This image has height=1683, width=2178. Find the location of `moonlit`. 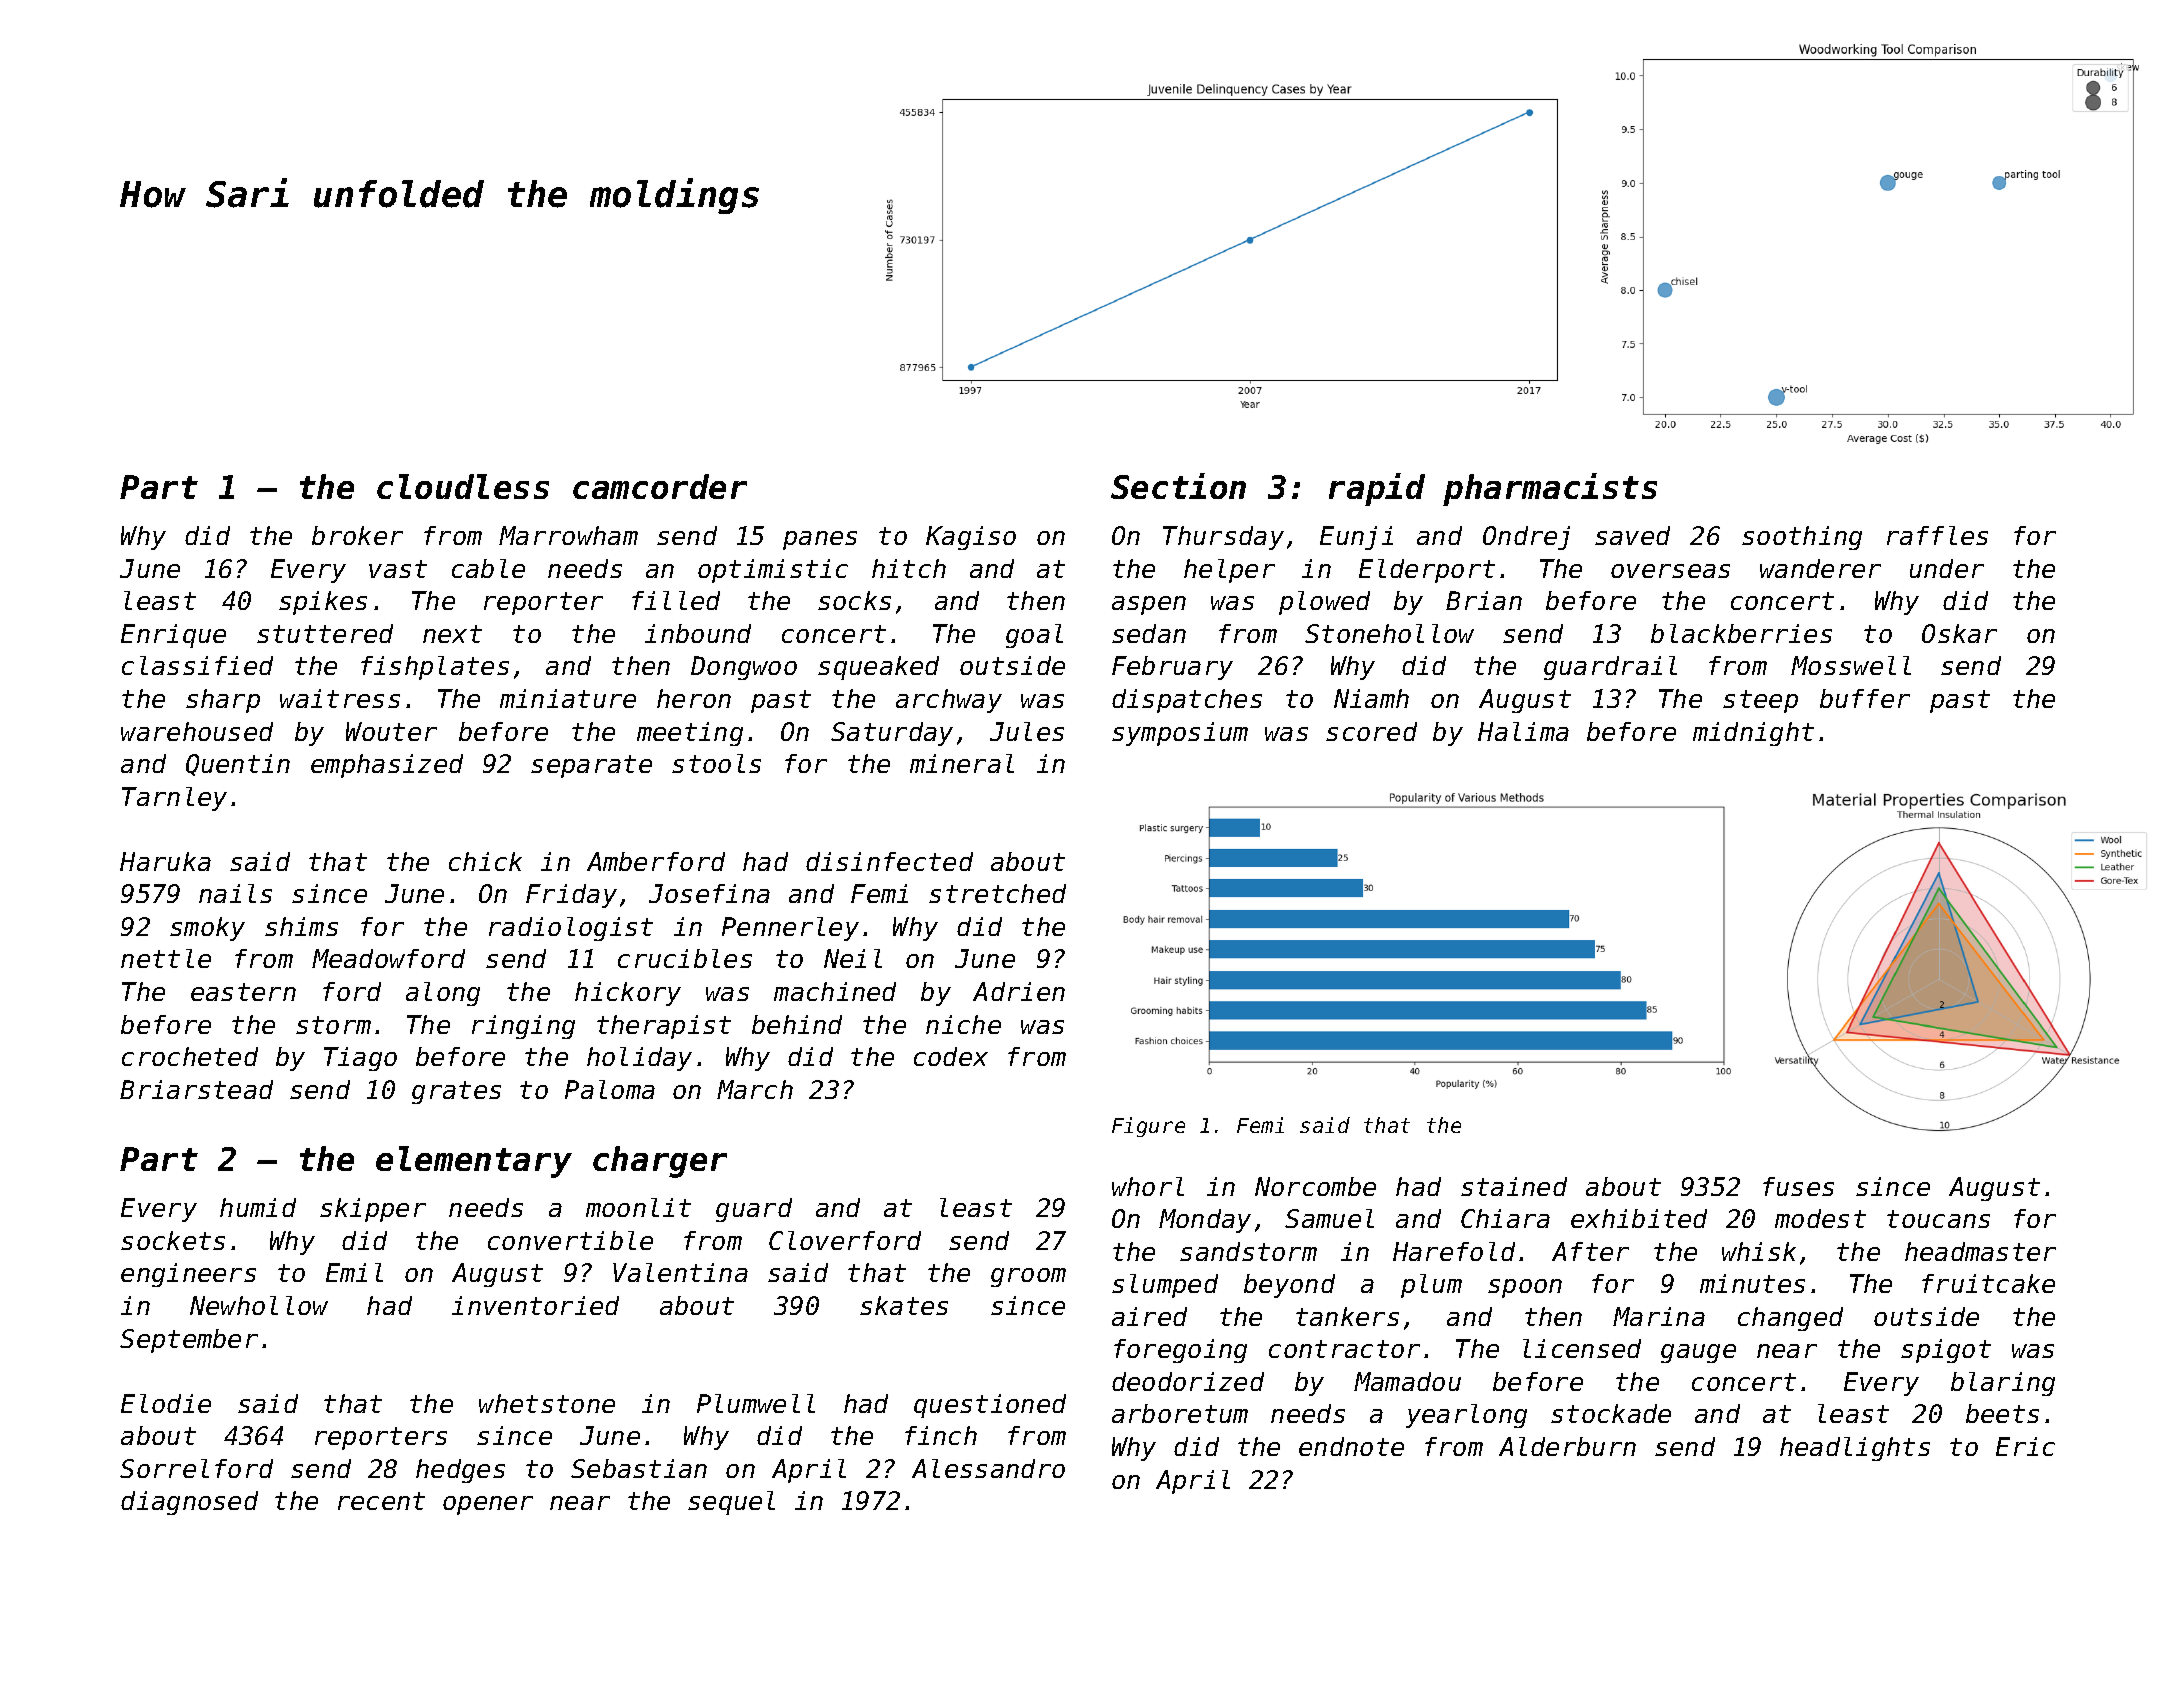

moonlit is located at coordinates (638, 1207).
